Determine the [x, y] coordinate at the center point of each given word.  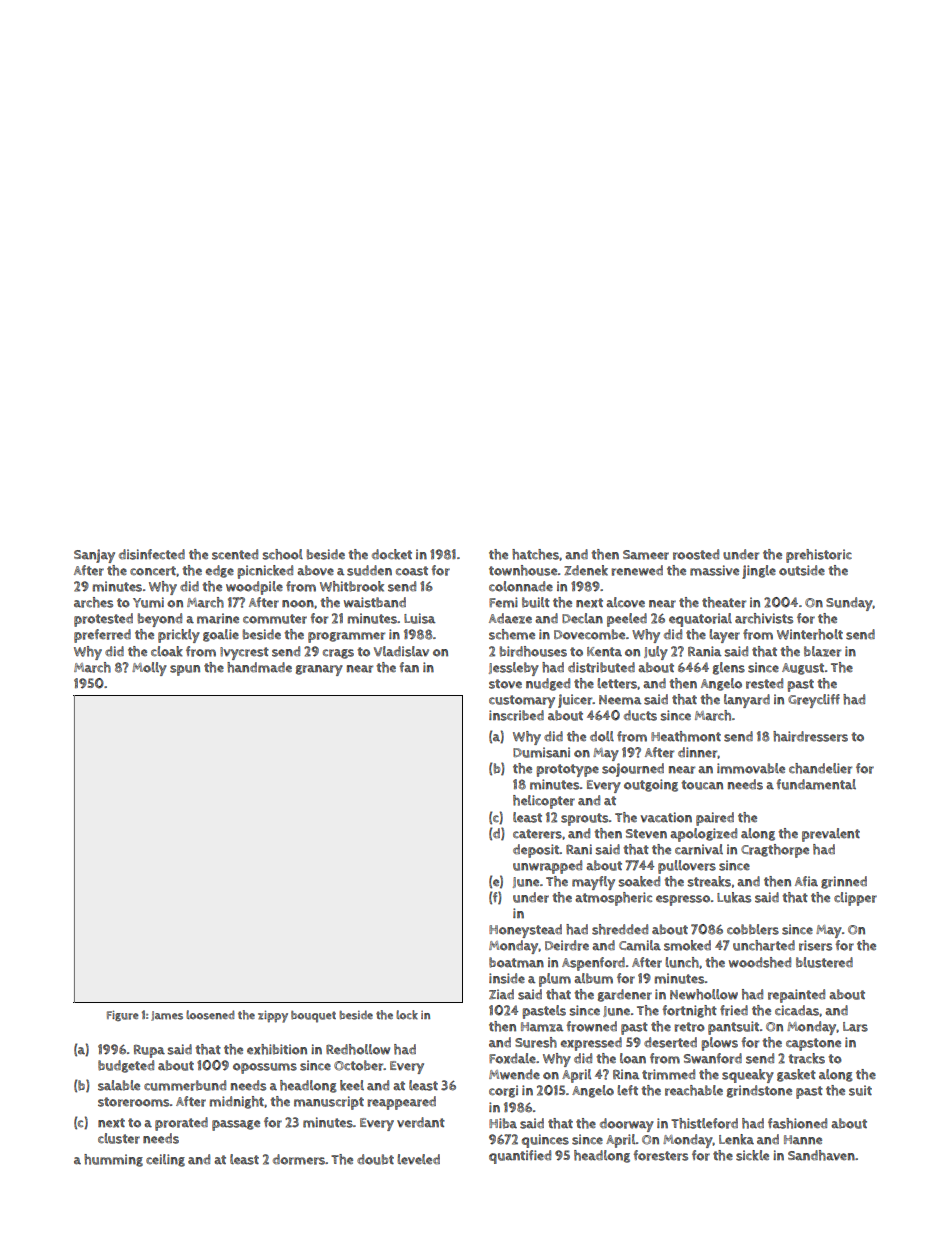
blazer [822, 651]
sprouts [585, 819]
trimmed [668, 1074]
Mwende [514, 1074]
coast [412, 571]
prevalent [831, 835]
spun [185, 670]
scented [235, 554]
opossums [265, 1068]
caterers [537, 834]
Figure [123, 1015]
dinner [698, 752]
